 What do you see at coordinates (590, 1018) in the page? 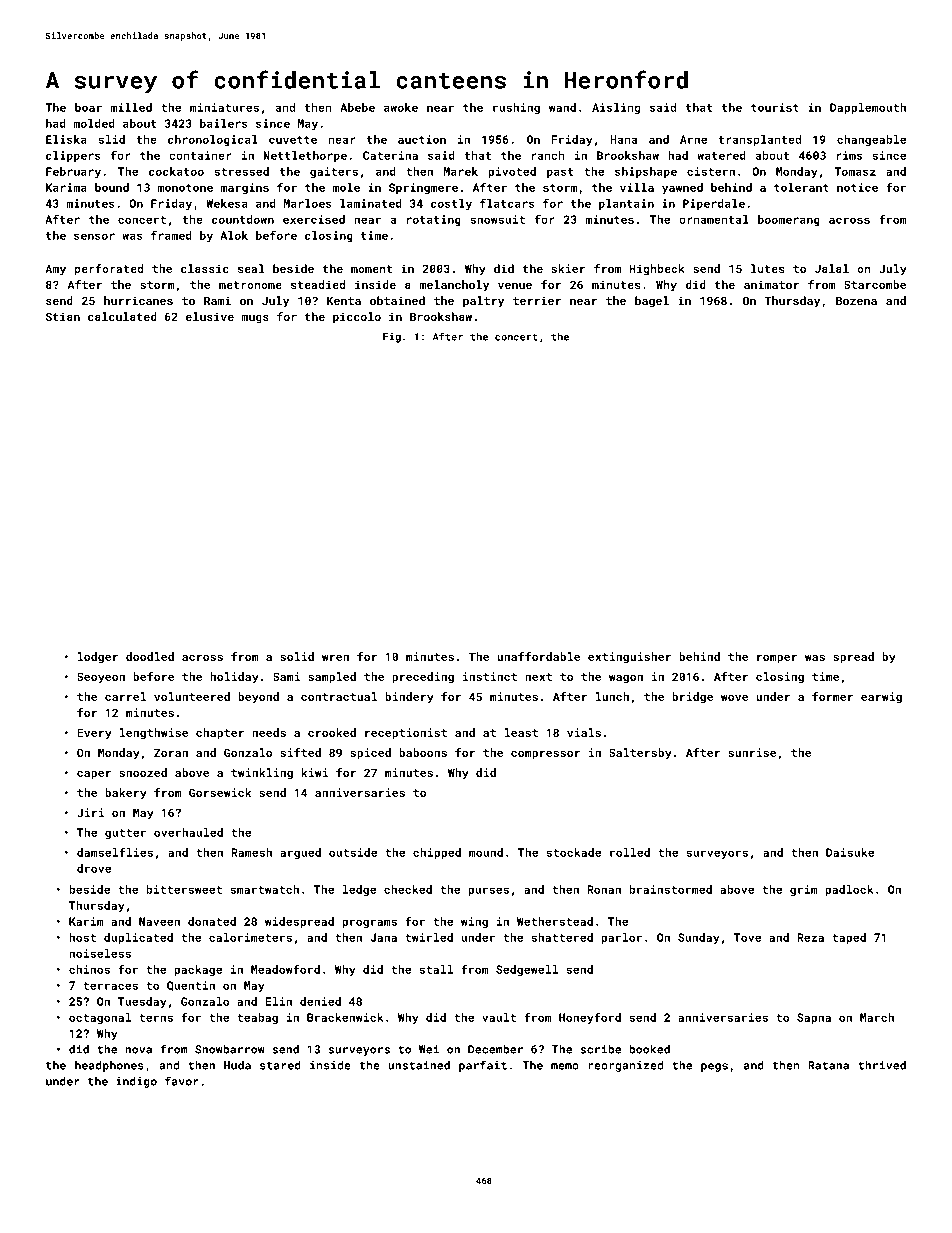
I see `Honeyford` at bounding box center [590, 1018].
